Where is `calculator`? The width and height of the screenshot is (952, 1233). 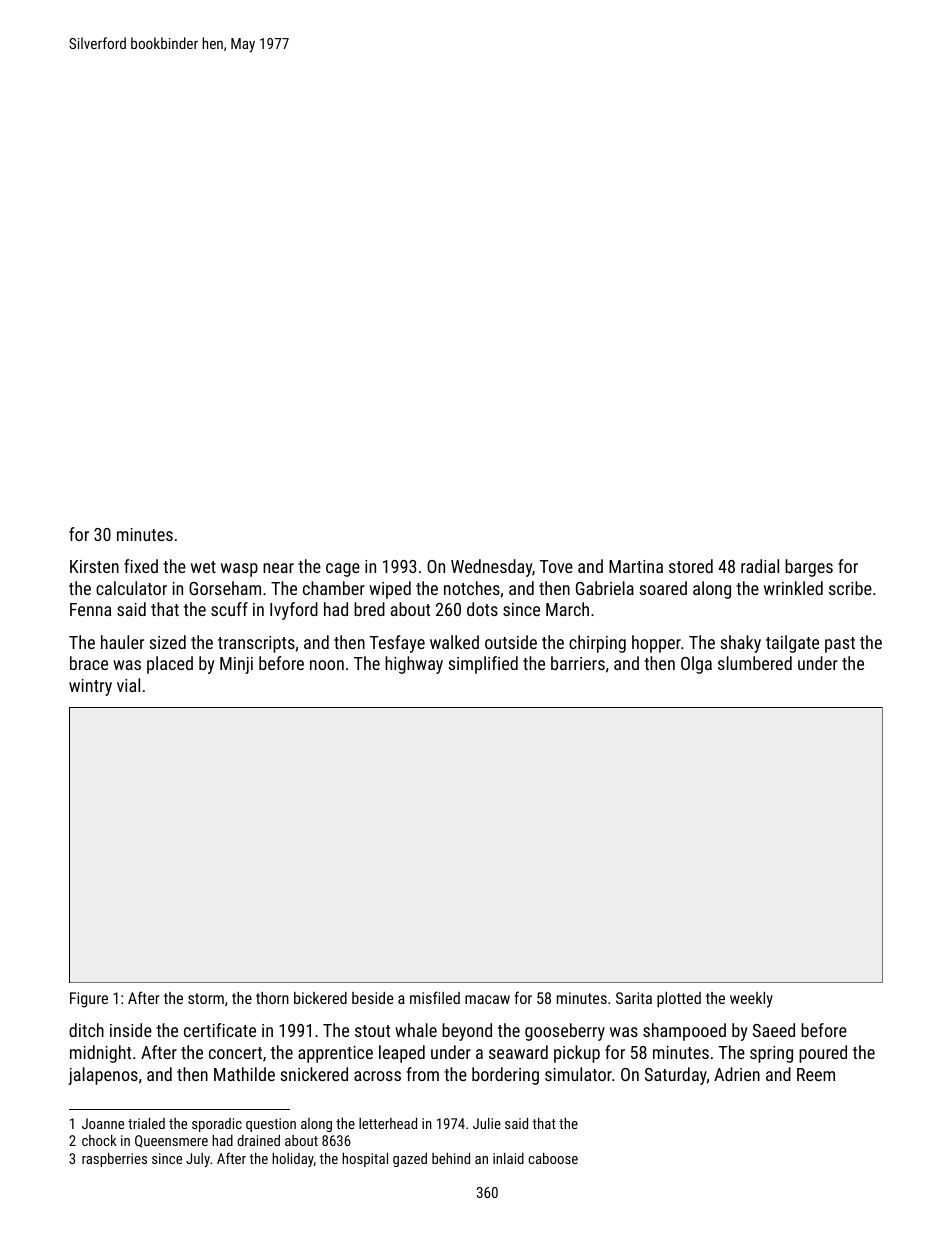 calculator is located at coordinates (131, 588).
